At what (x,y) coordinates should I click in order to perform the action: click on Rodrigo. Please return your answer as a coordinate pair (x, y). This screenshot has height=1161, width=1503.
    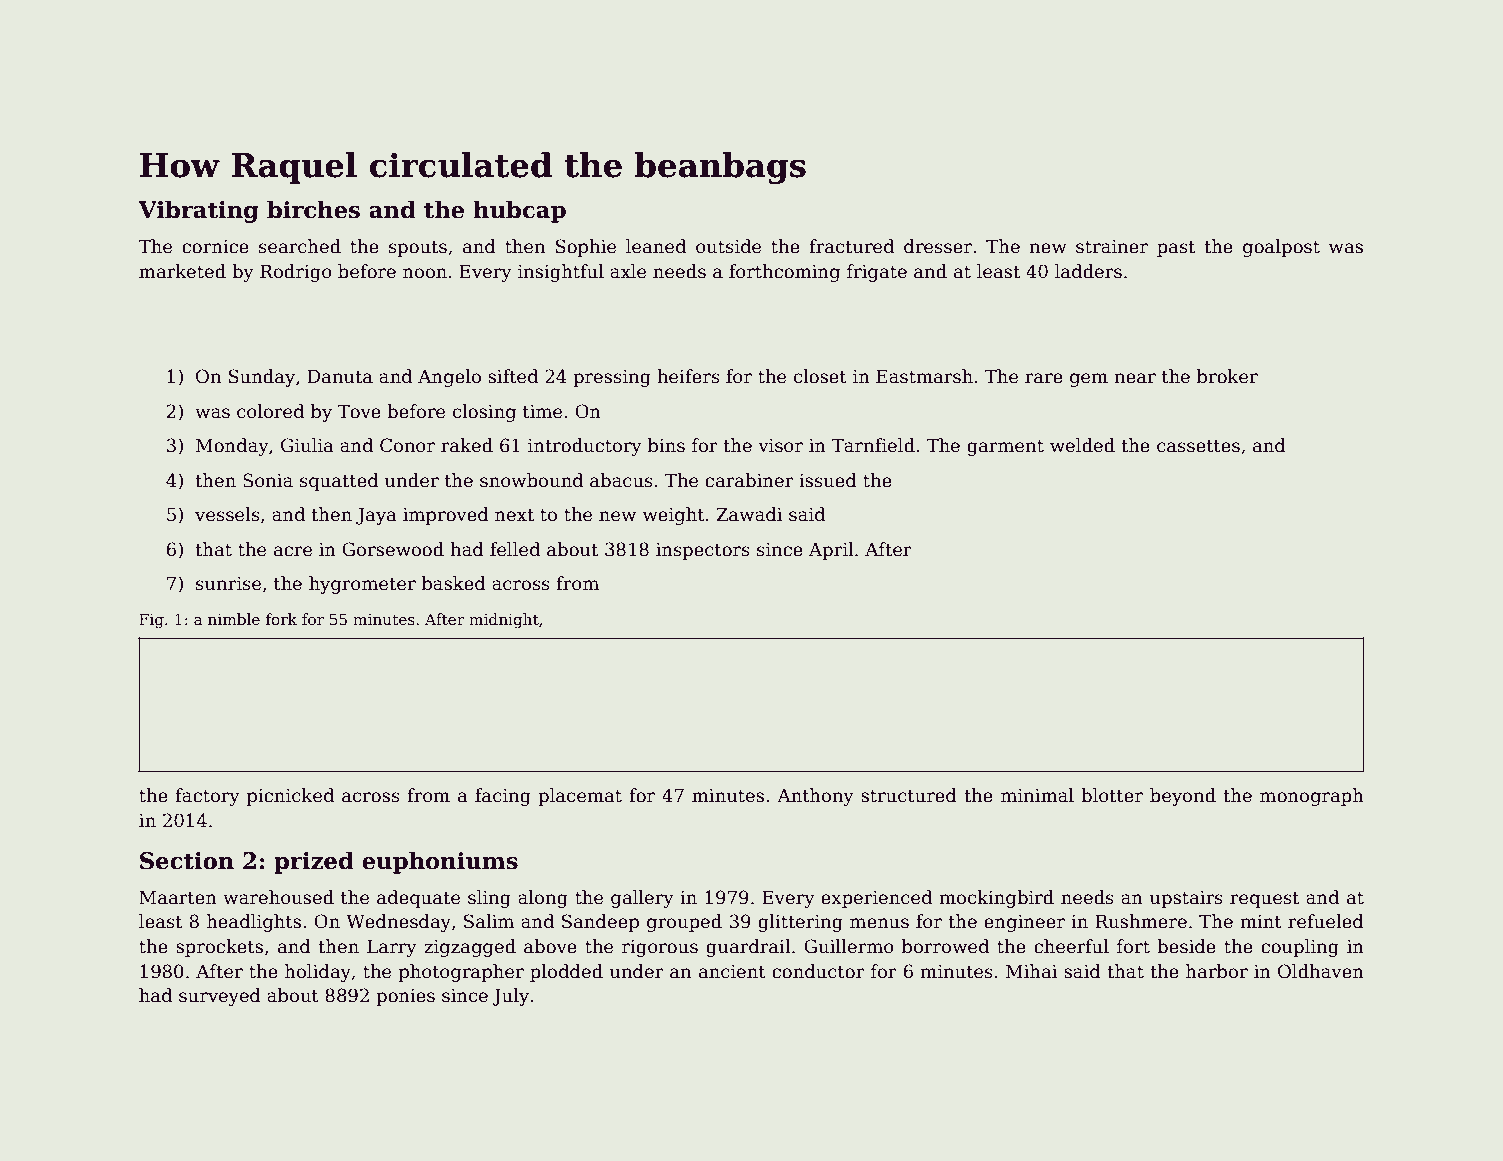
    Looking at the image, I should click on (296, 273).
